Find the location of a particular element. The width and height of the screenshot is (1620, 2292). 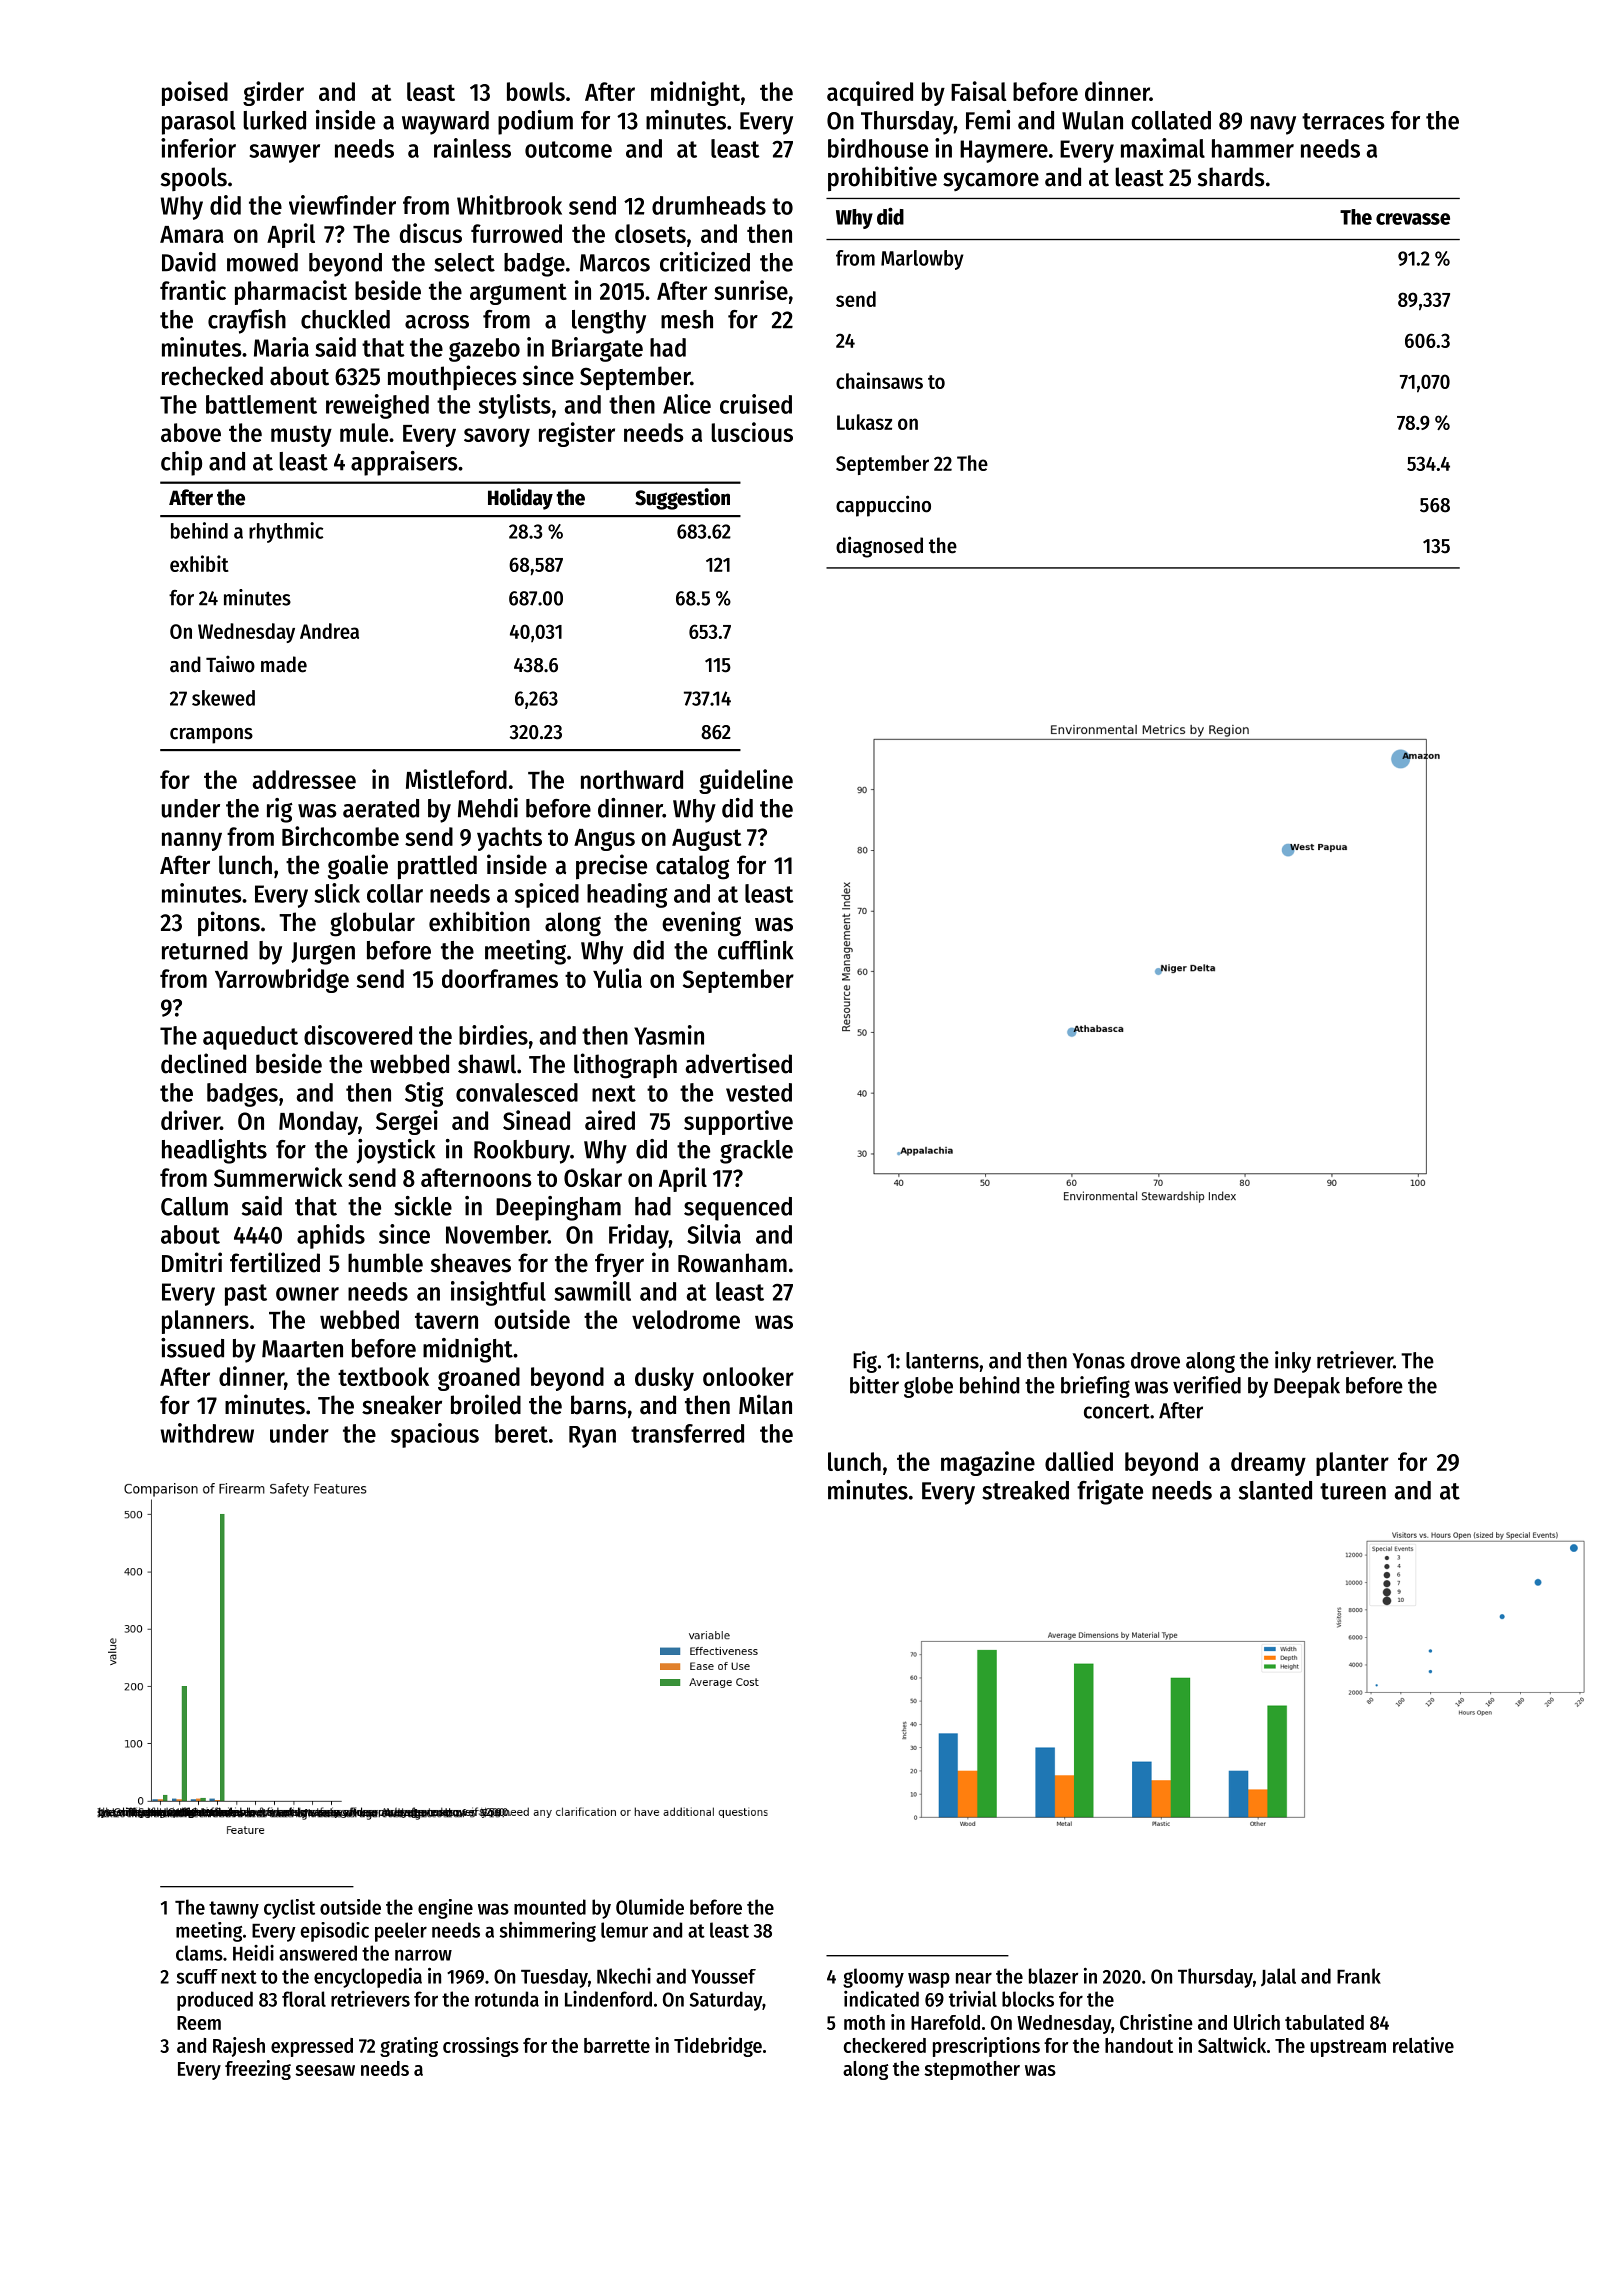

Stig is located at coordinates (424, 1094).
